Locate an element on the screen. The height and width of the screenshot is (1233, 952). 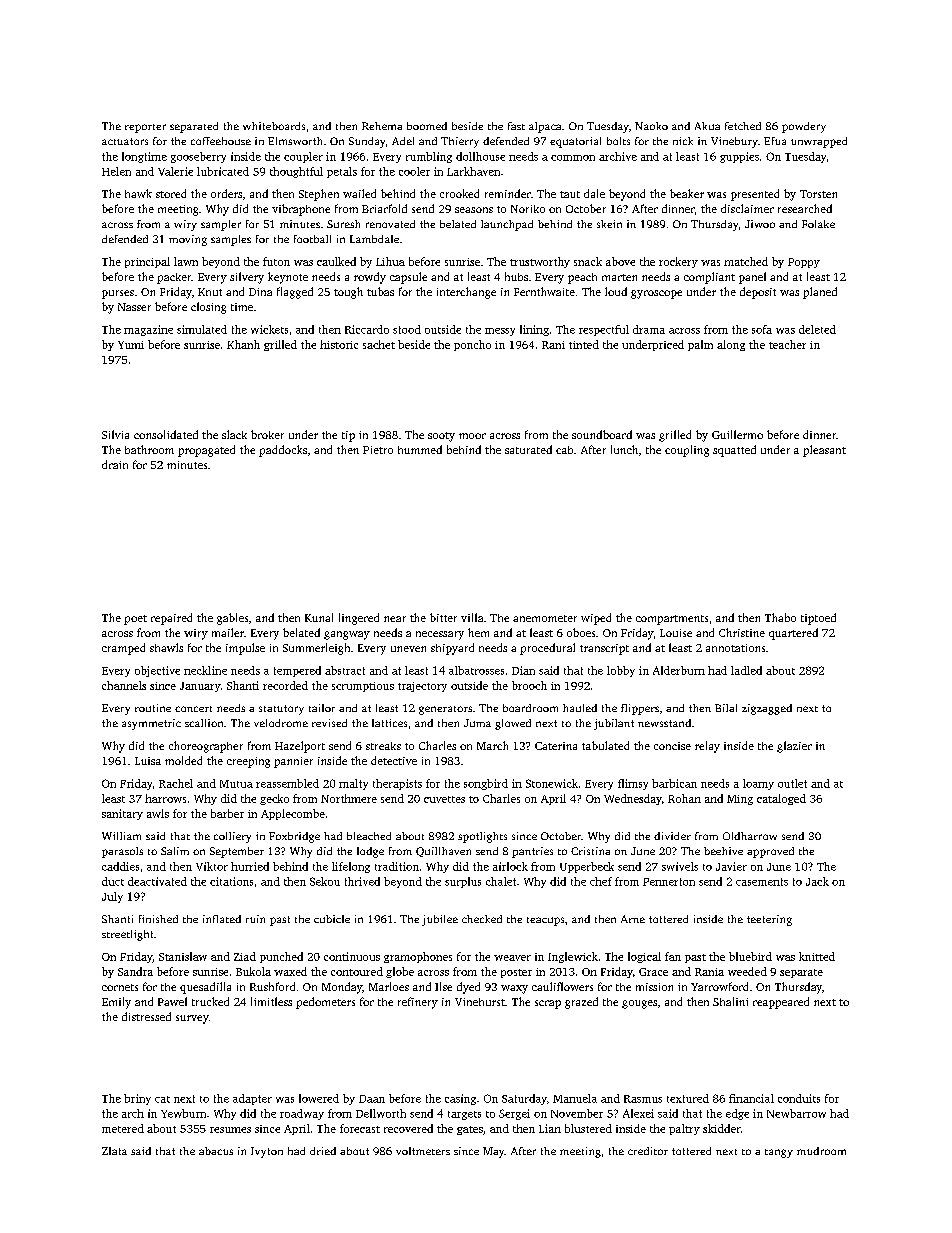
caulked is located at coordinates (336, 261).
